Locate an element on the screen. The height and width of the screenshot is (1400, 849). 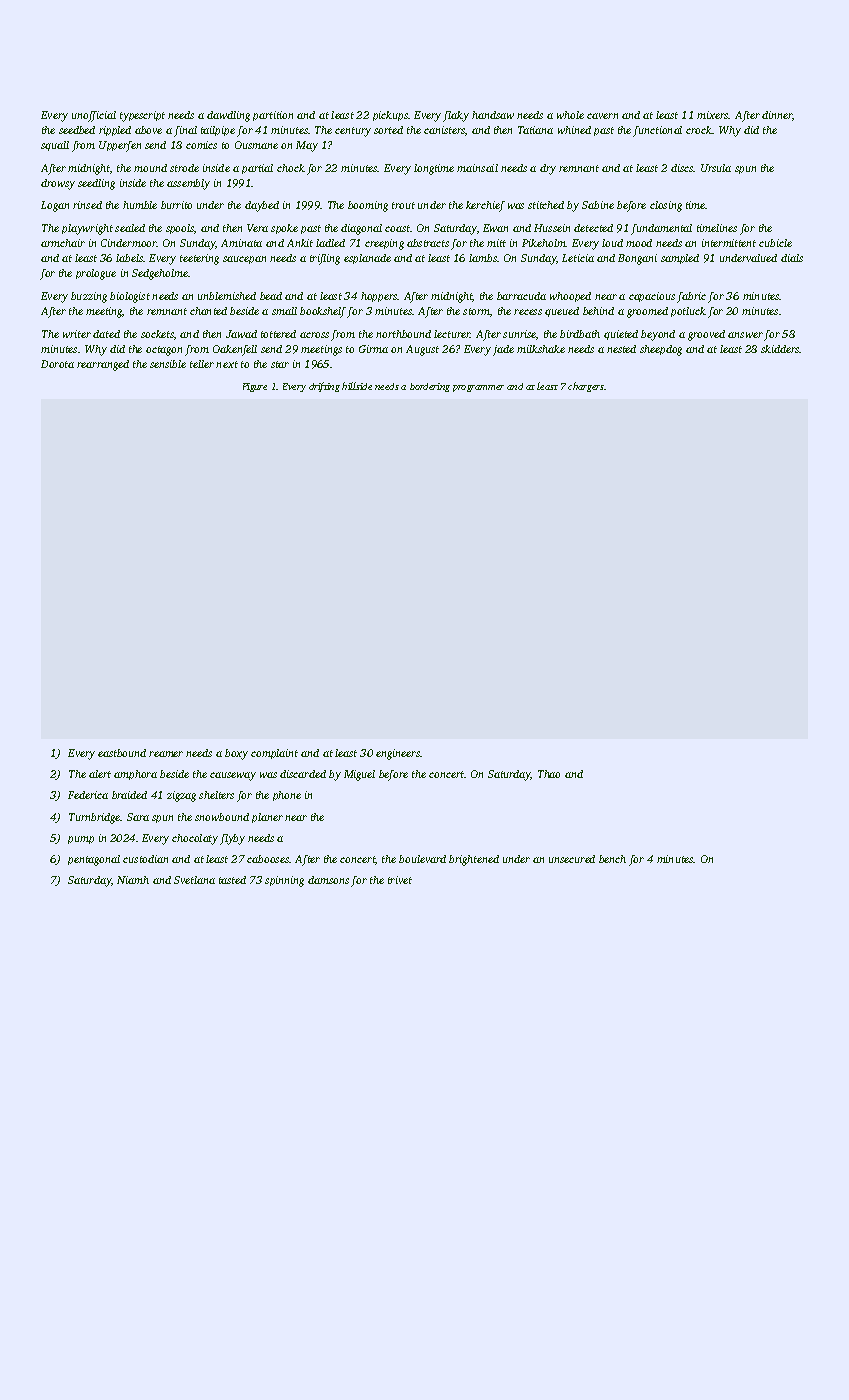
damsons is located at coordinates (328, 880).
